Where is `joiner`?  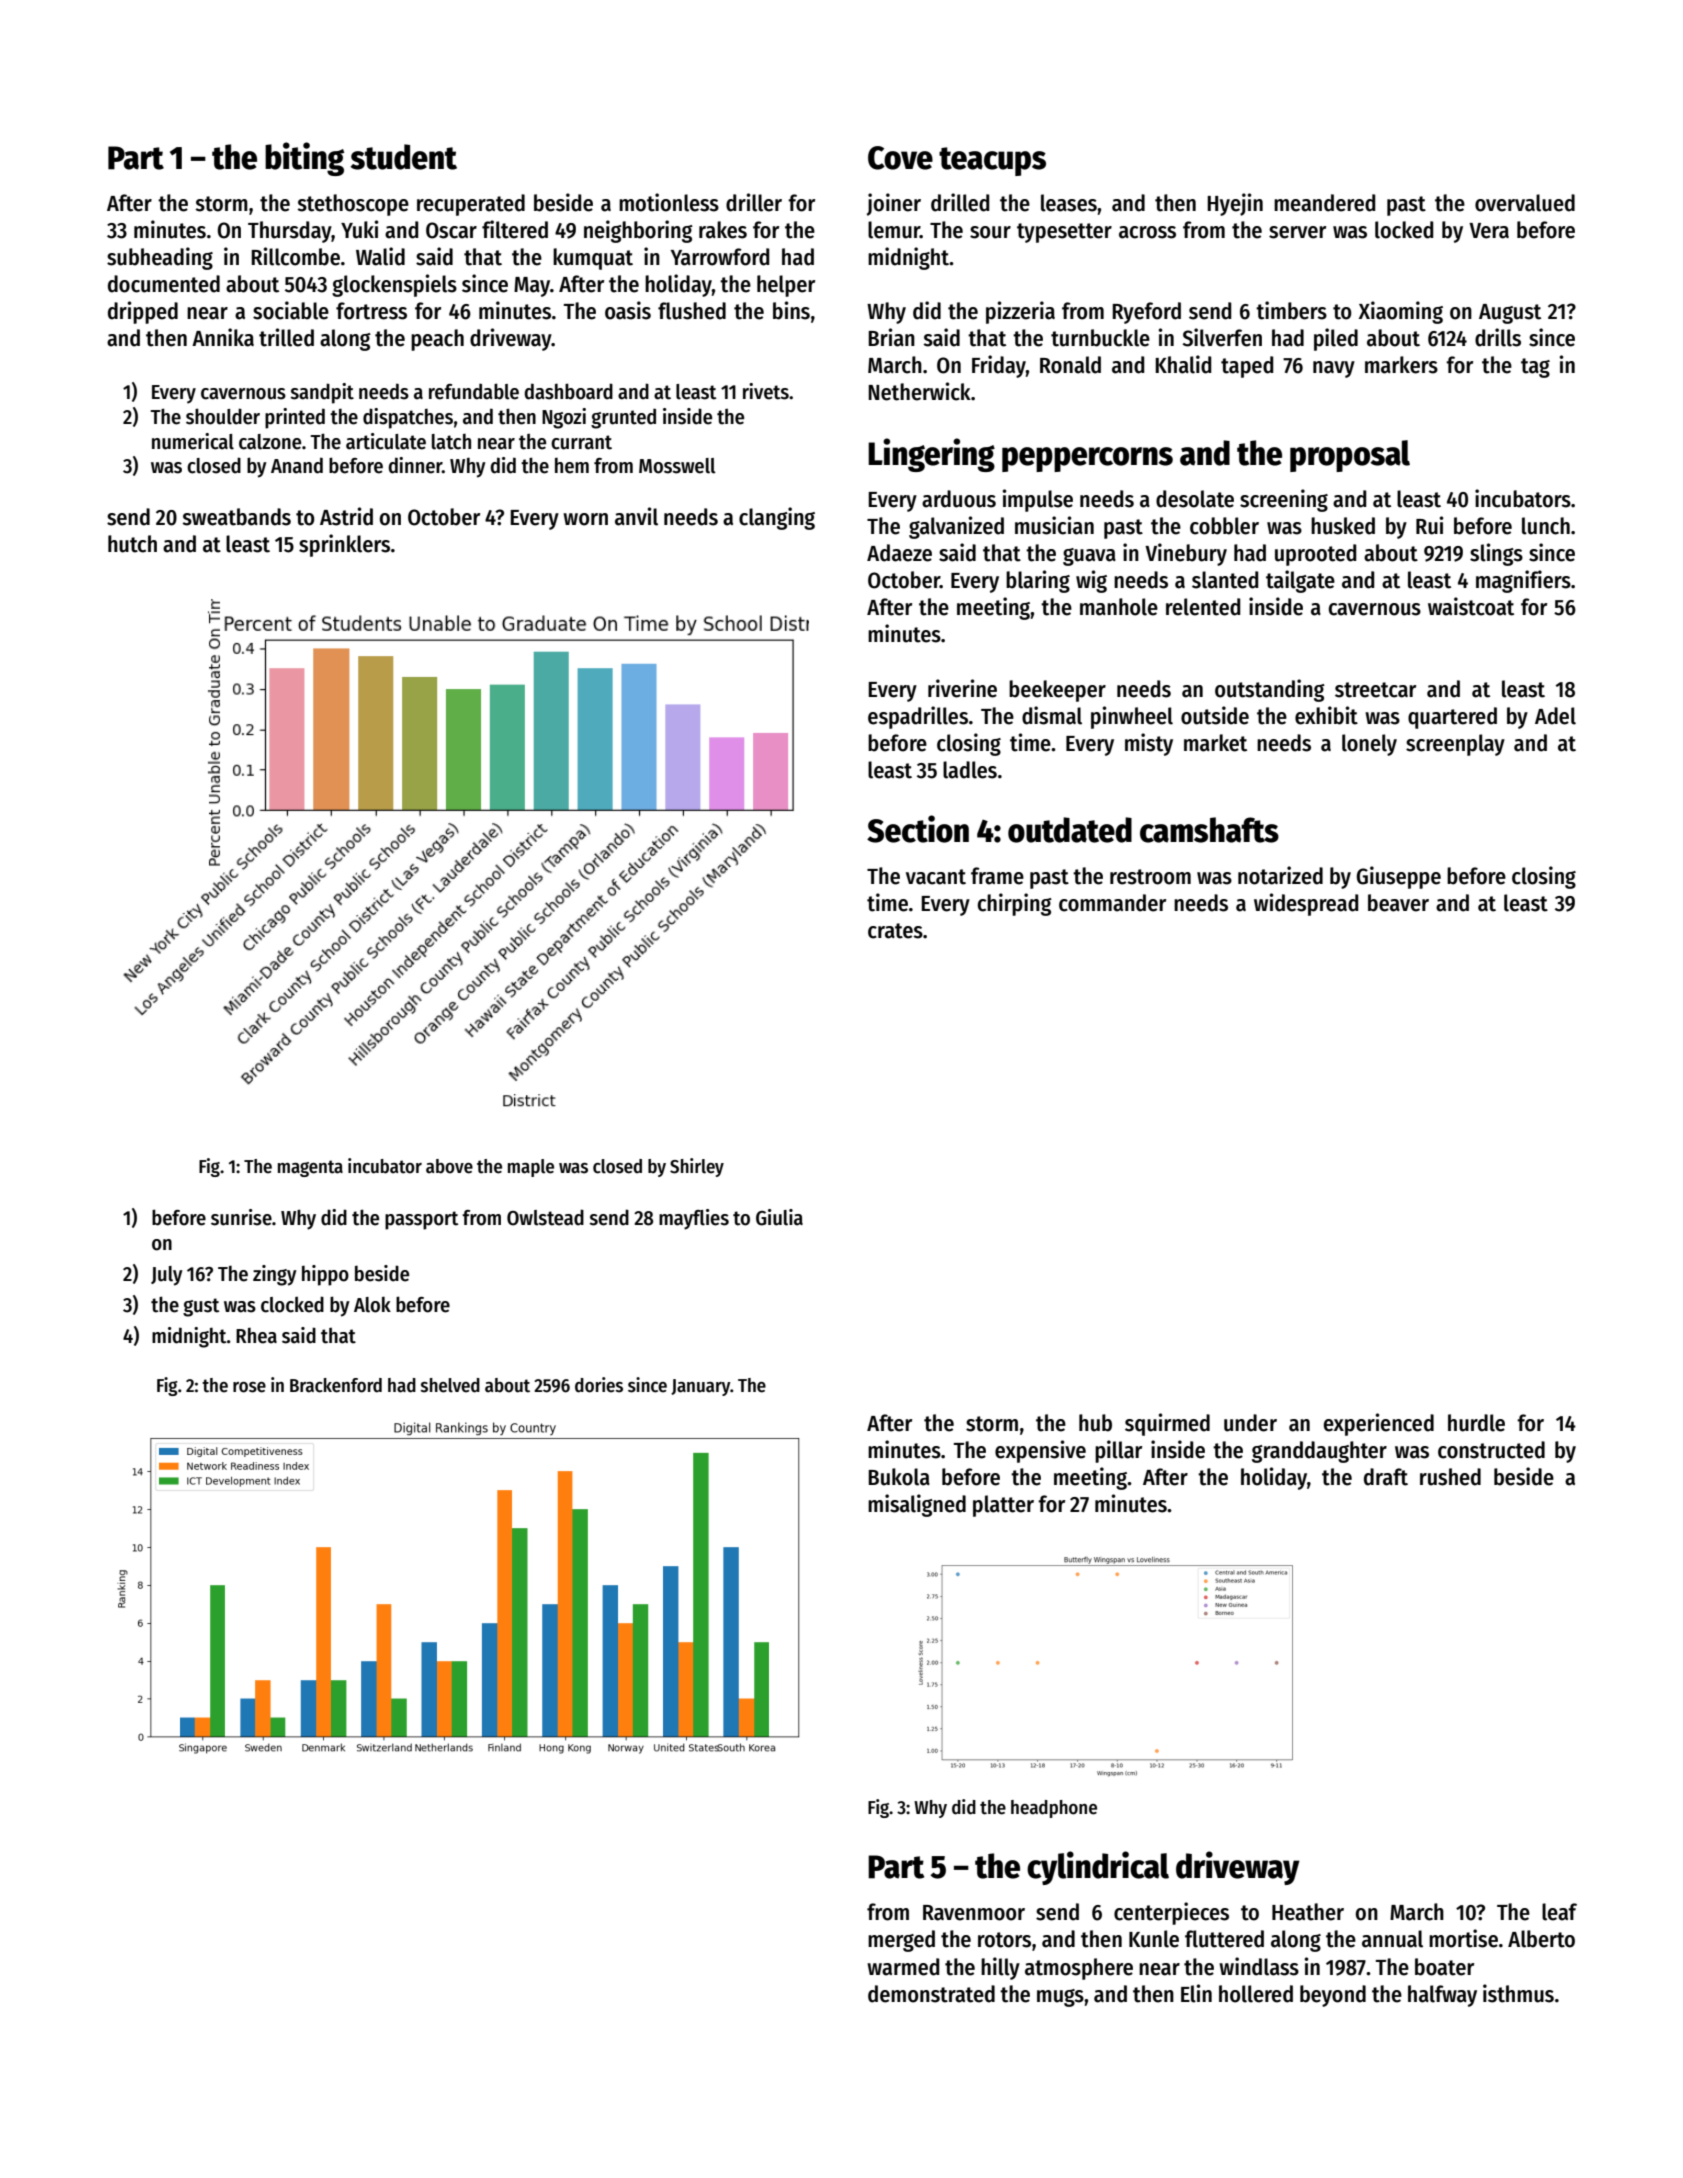 joiner is located at coordinates (894, 204).
